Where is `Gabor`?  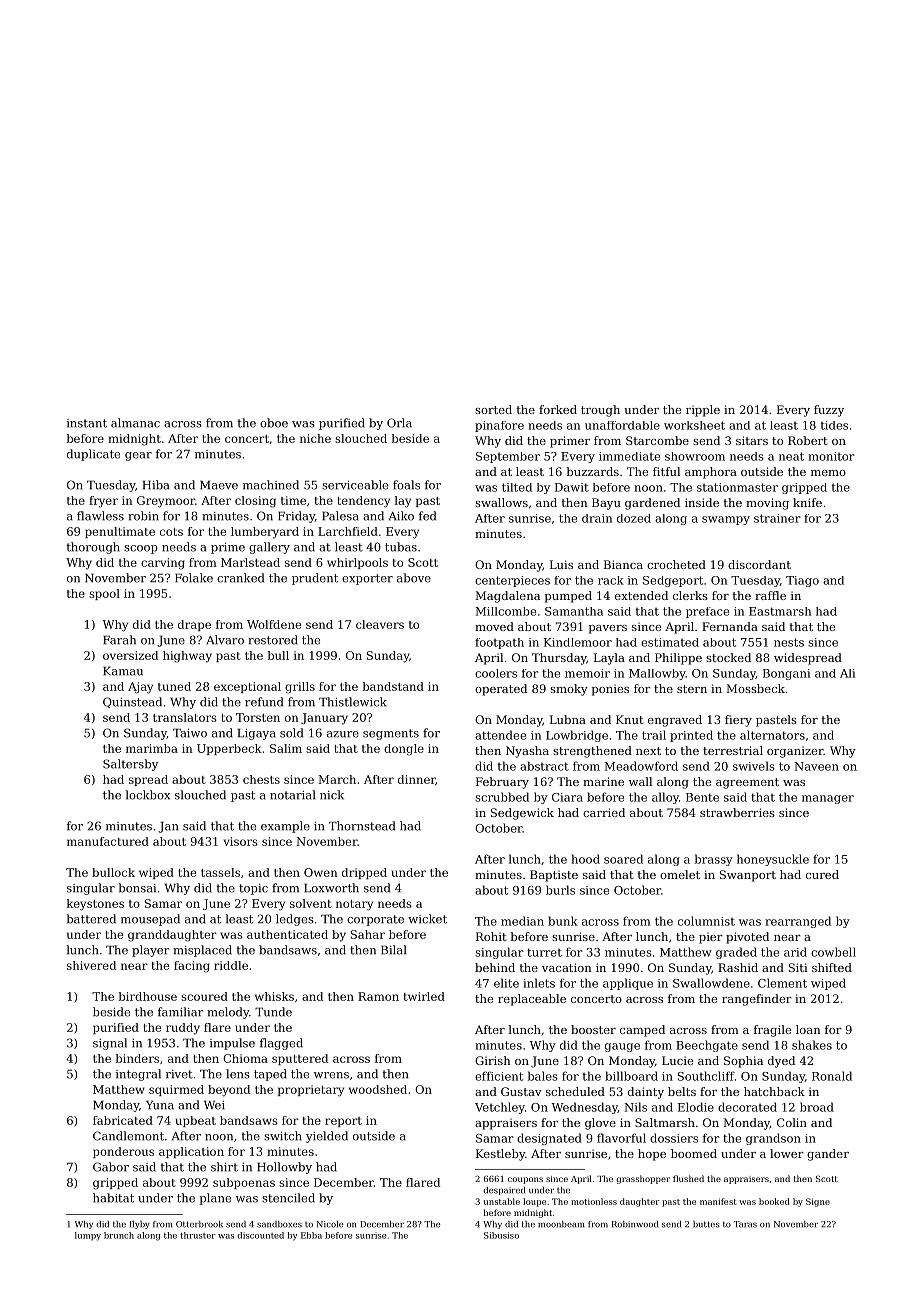 Gabor is located at coordinates (111, 1167).
